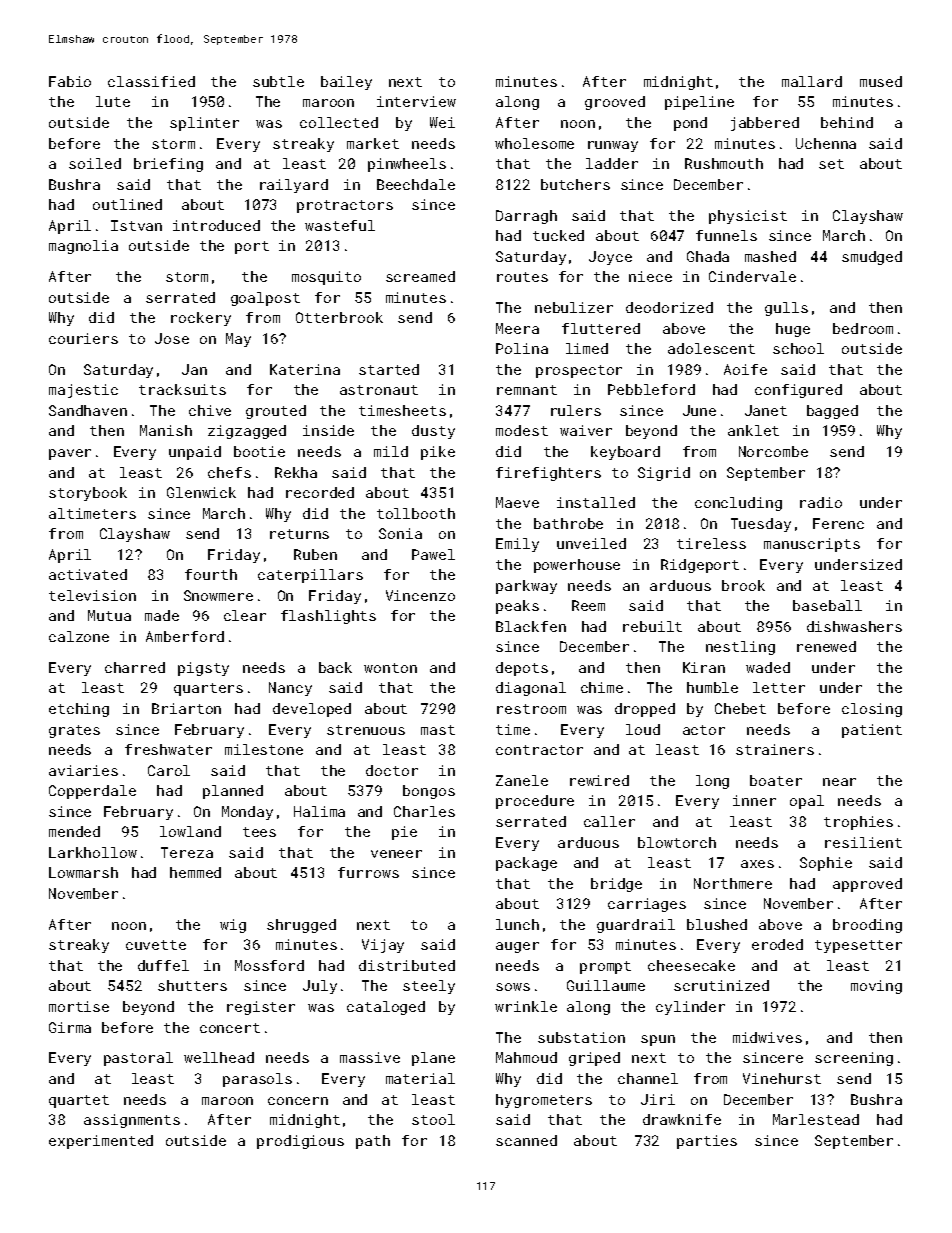  What do you see at coordinates (517, 545) in the document?
I see `Emily` at bounding box center [517, 545].
